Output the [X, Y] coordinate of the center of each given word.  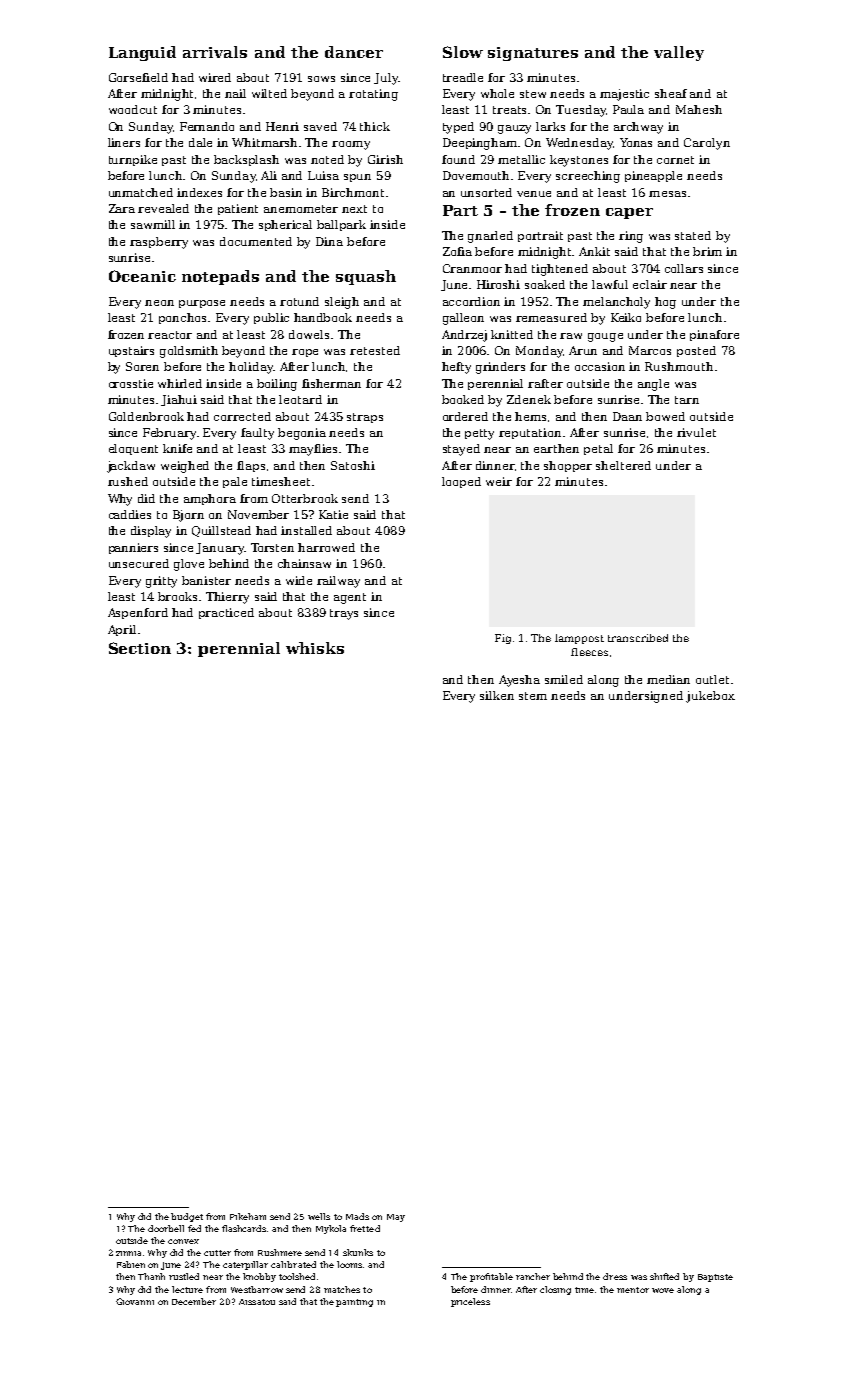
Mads [357, 1216]
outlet [712, 679]
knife [177, 448]
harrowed [326, 547]
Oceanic [142, 276]
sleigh [342, 303]
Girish [385, 159]
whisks [315, 648]
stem [533, 696]
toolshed [297, 1276]
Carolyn [707, 144]
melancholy [616, 303]
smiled [564, 679]
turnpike [133, 160]
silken [497, 695]
